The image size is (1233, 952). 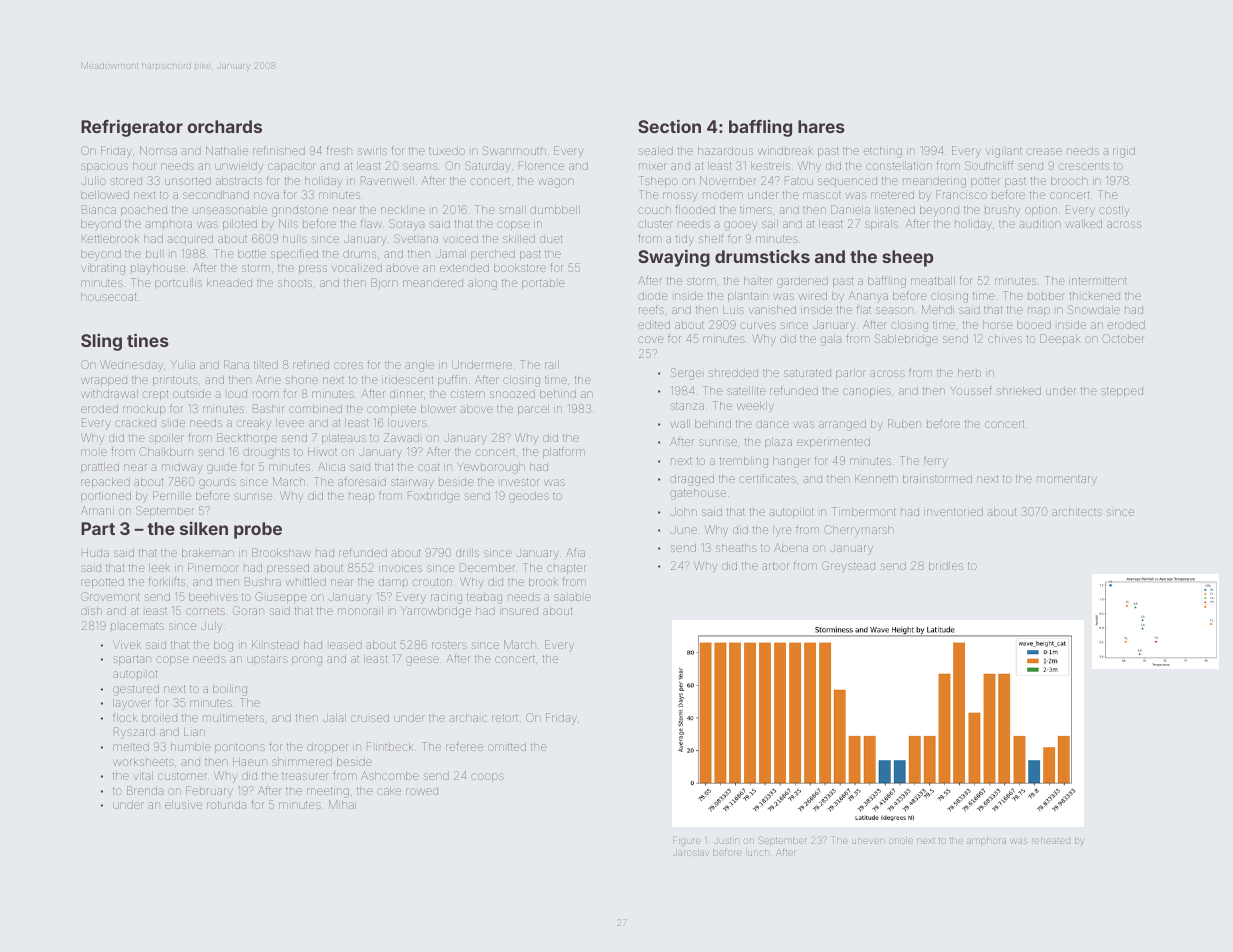 What do you see at coordinates (97, 510) in the screenshot?
I see `Amani` at bounding box center [97, 510].
